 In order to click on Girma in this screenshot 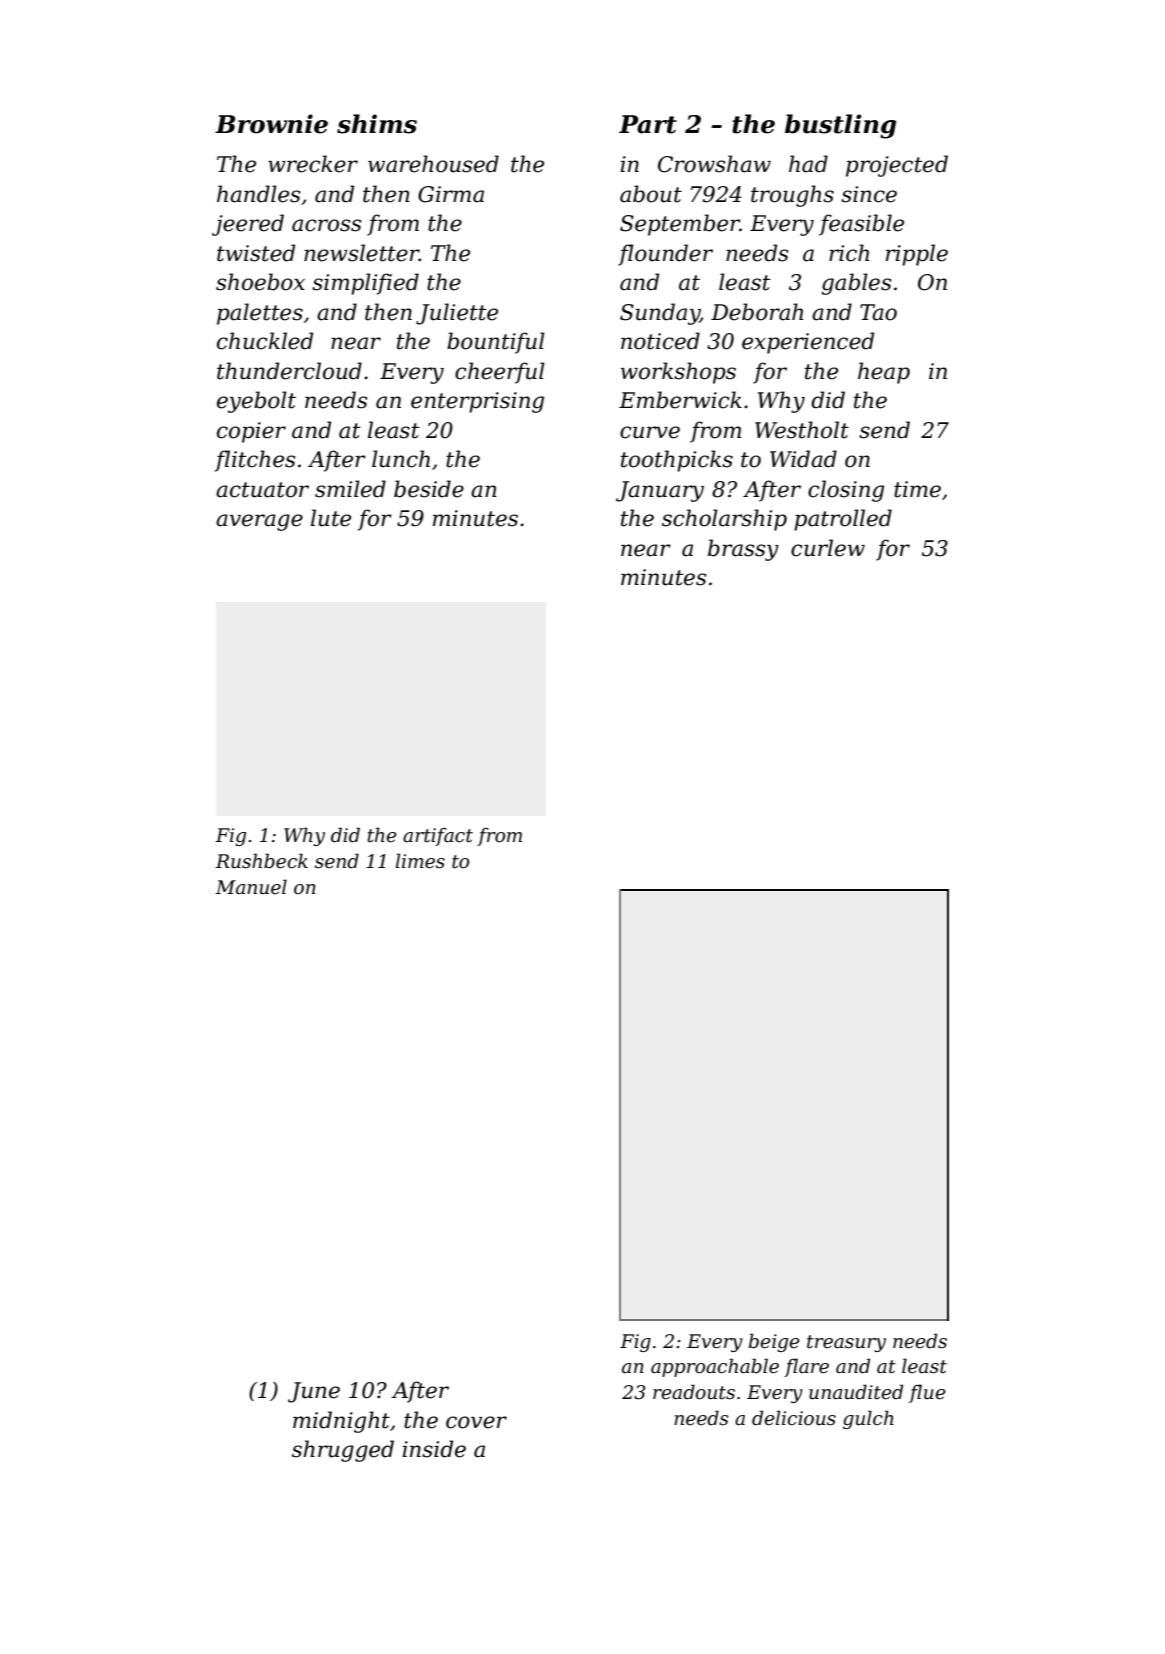, I will do `click(451, 194)`.
